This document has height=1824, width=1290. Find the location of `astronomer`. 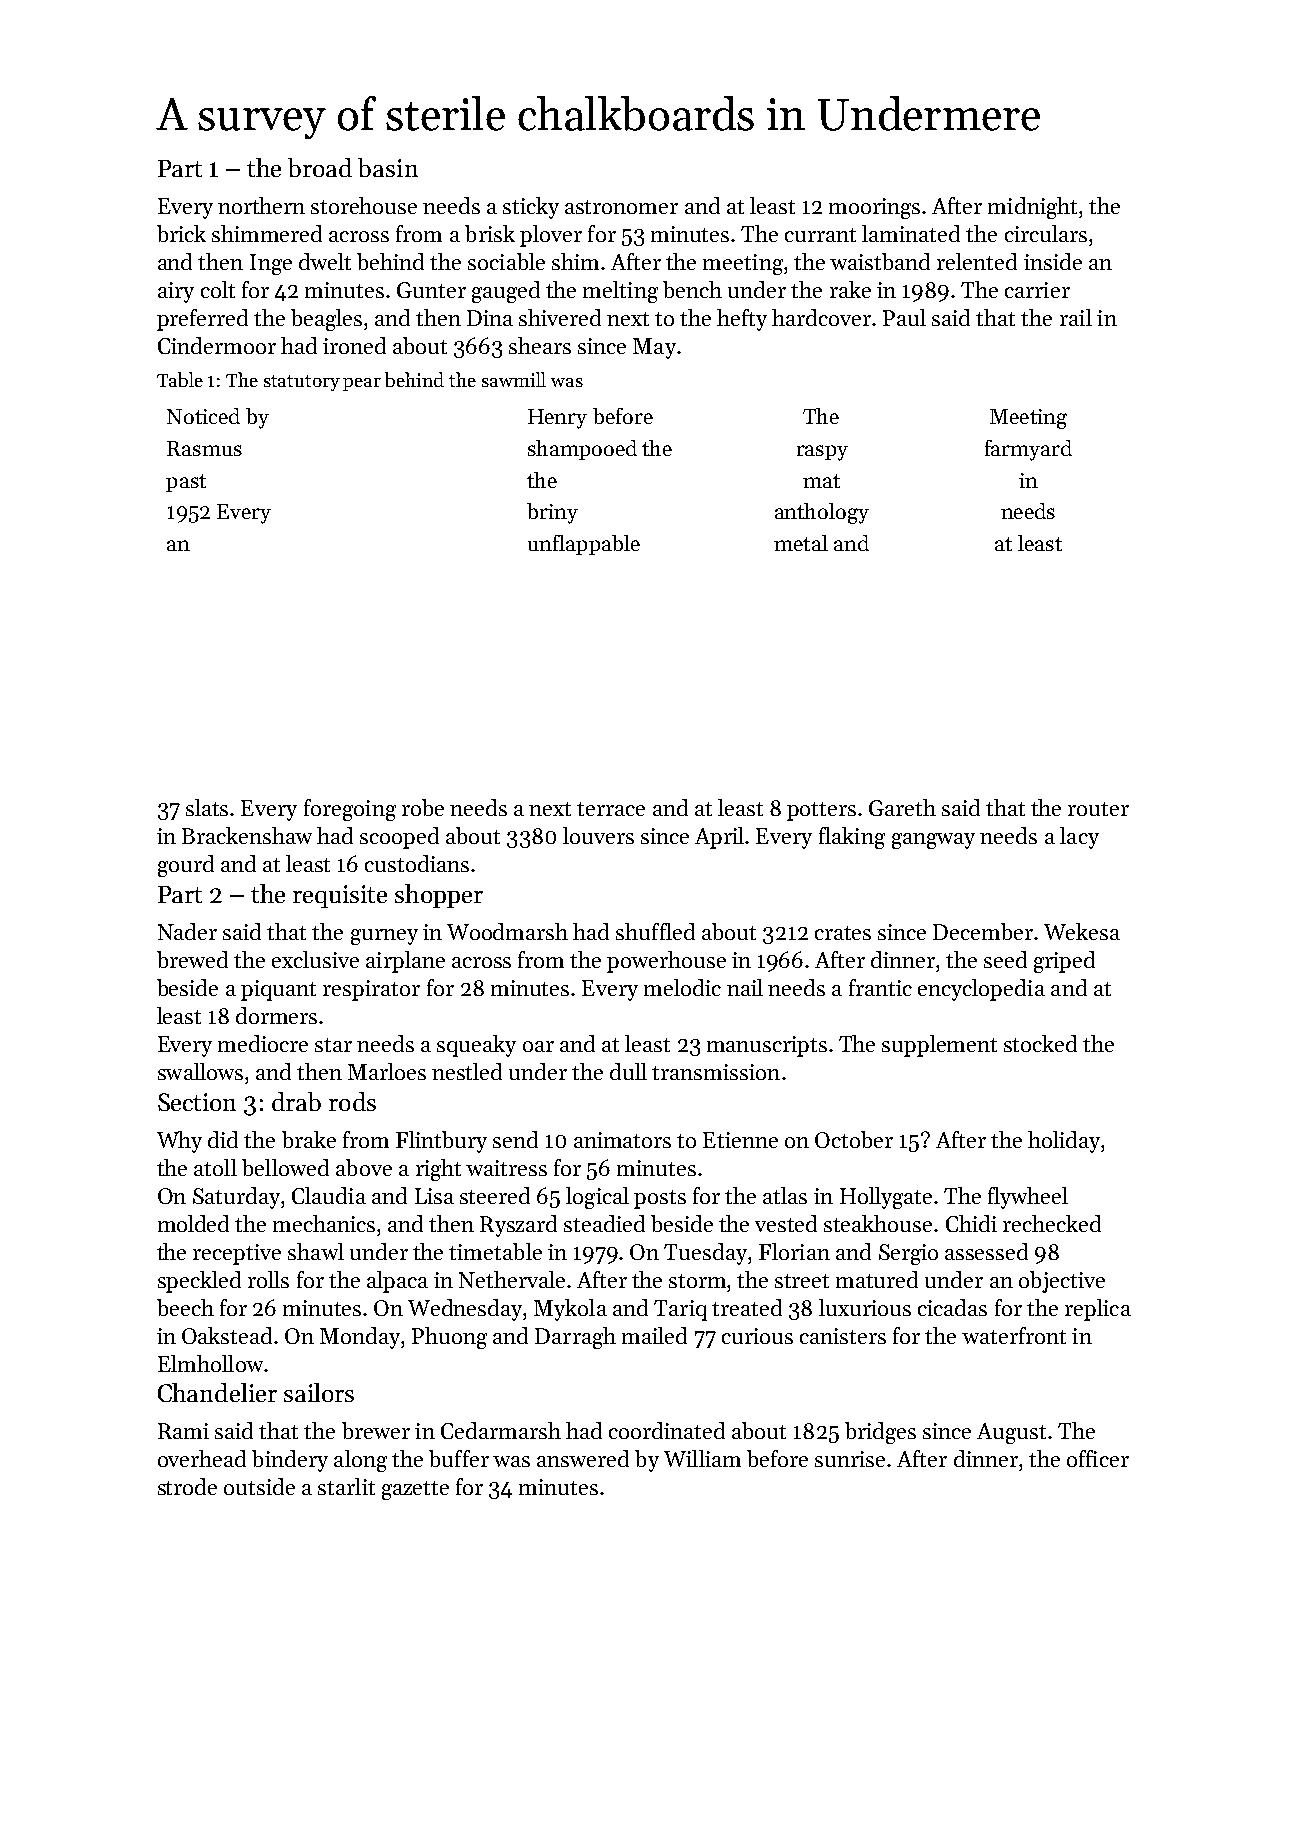

astronomer is located at coordinates (621, 207).
